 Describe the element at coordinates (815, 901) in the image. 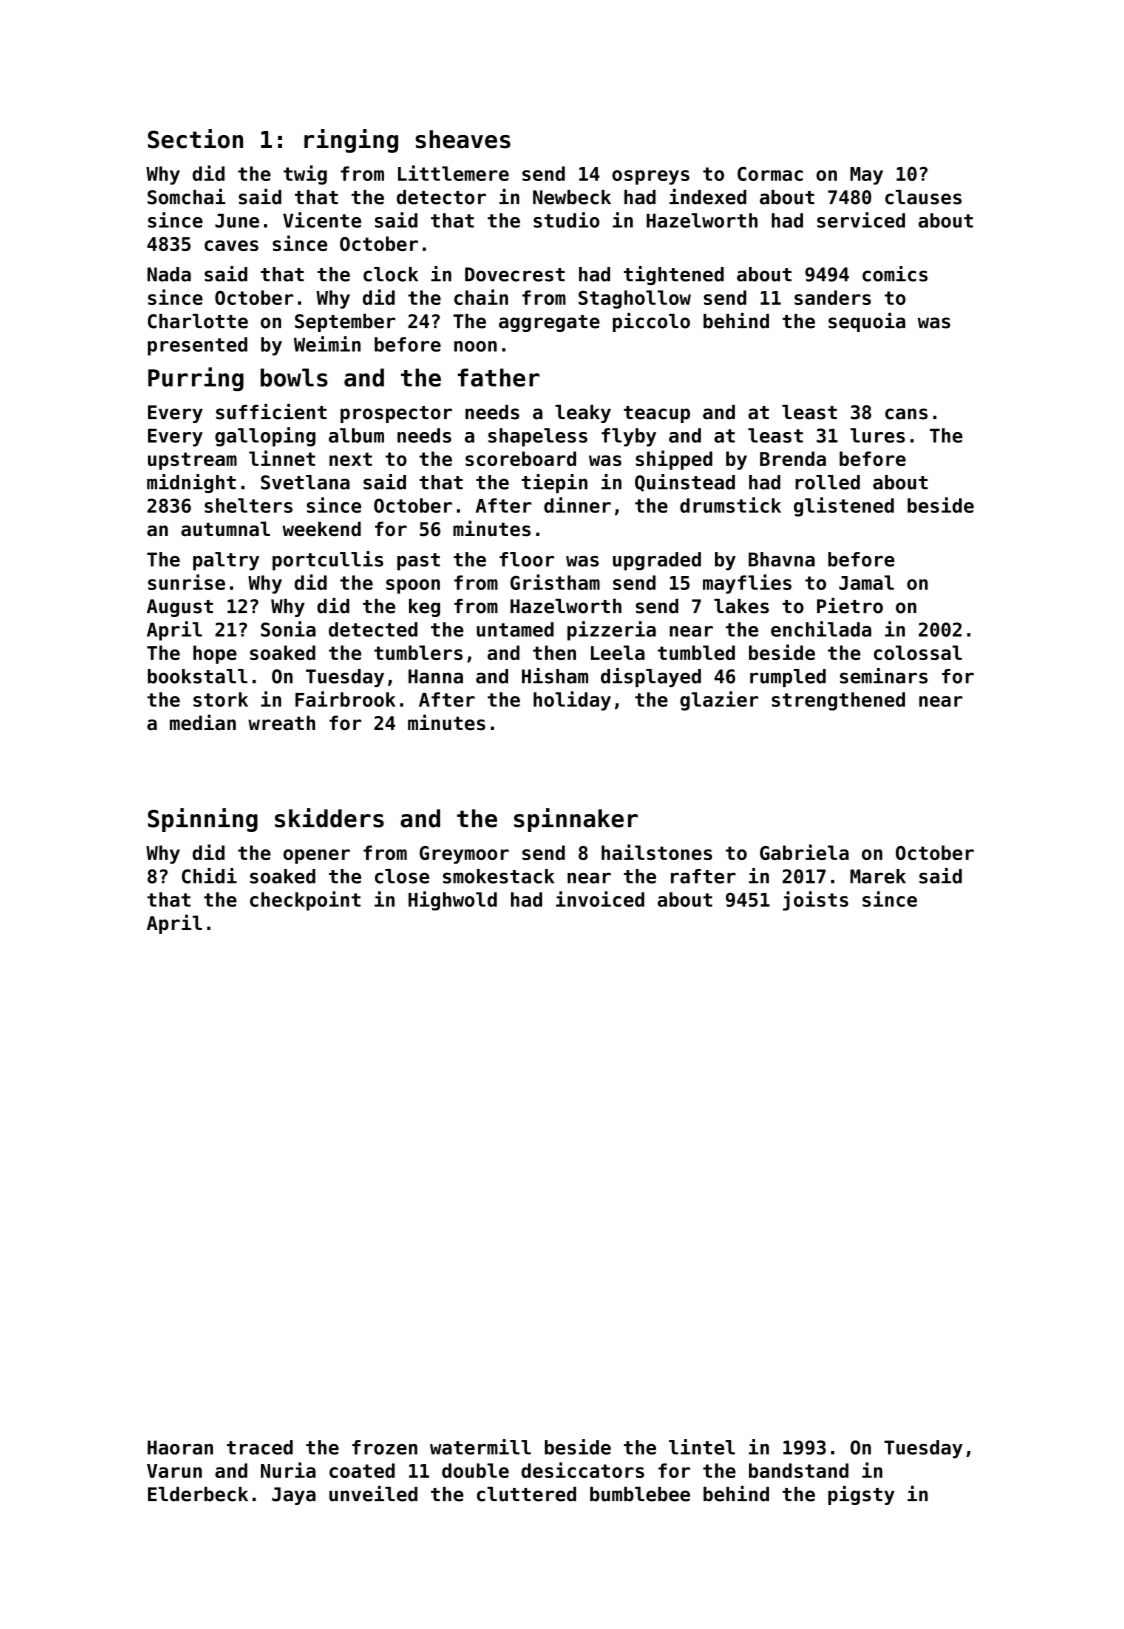

I see `joists` at that location.
